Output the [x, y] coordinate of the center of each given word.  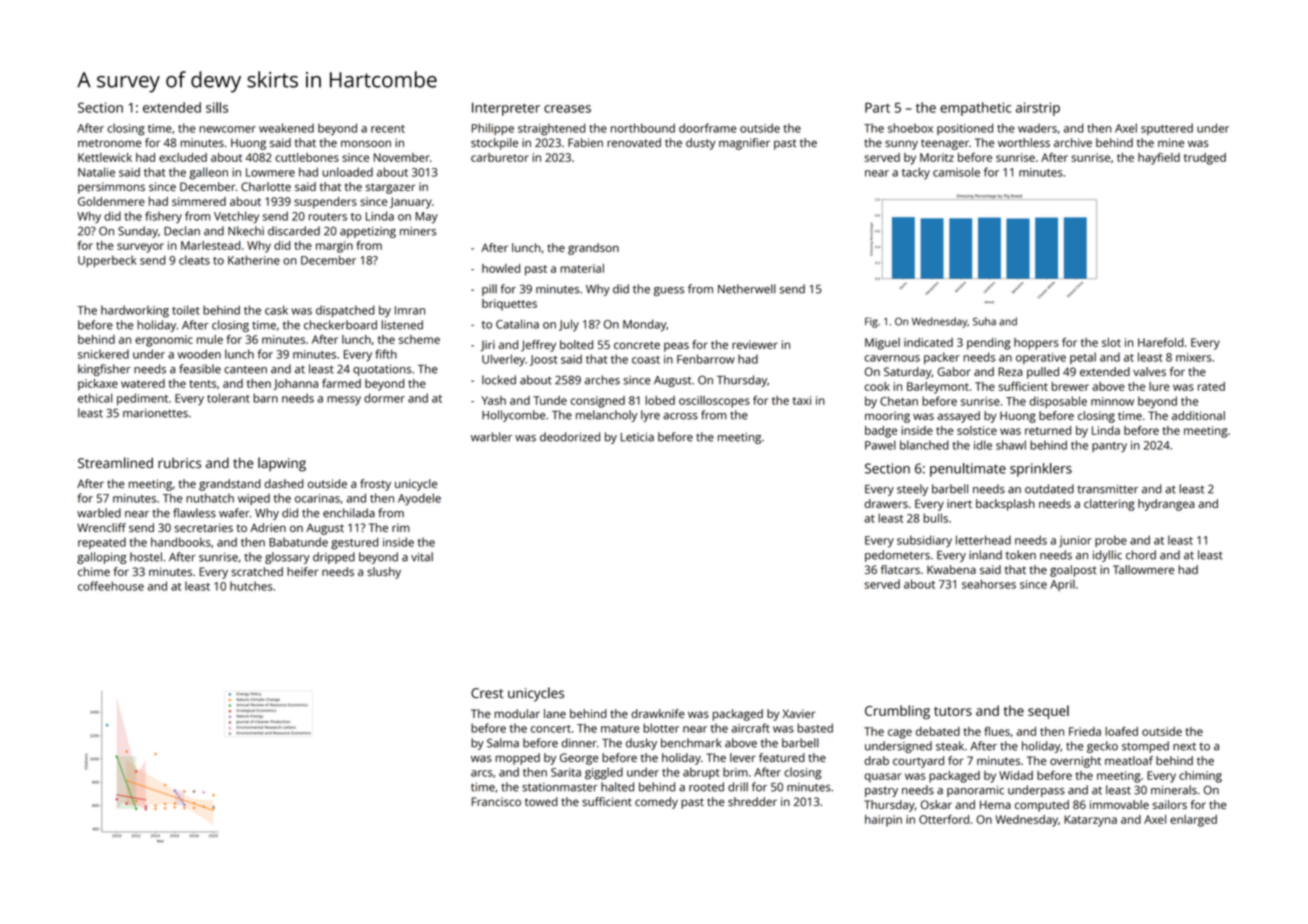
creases [567, 109]
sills [217, 107]
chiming [1200, 777]
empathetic [975, 109]
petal [1083, 358]
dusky [641, 744]
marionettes [155, 413]
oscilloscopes [714, 402]
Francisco [496, 801]
